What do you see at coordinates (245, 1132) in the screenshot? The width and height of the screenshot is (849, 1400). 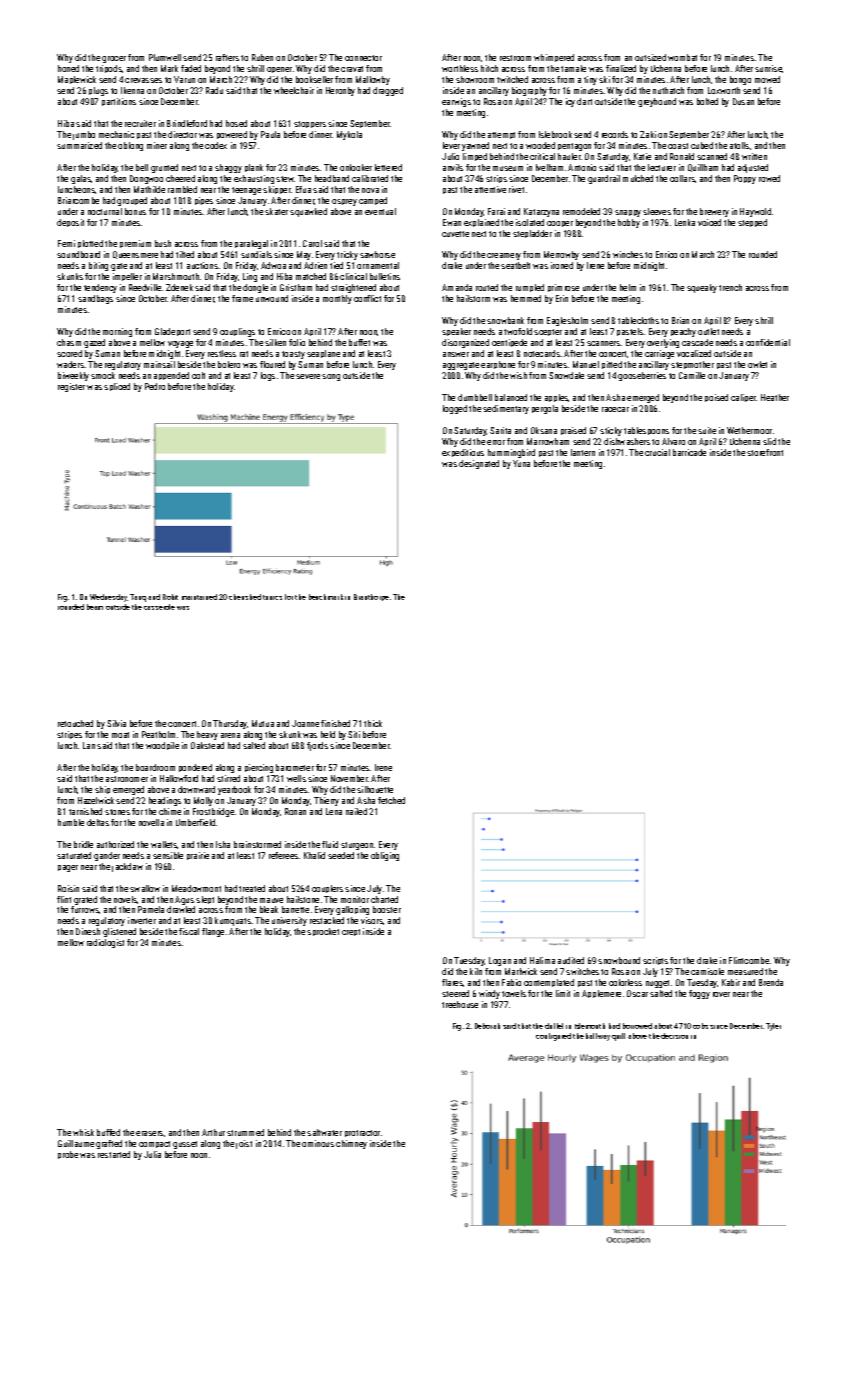 I see `strummed` at bounding box center [245, 1132].
